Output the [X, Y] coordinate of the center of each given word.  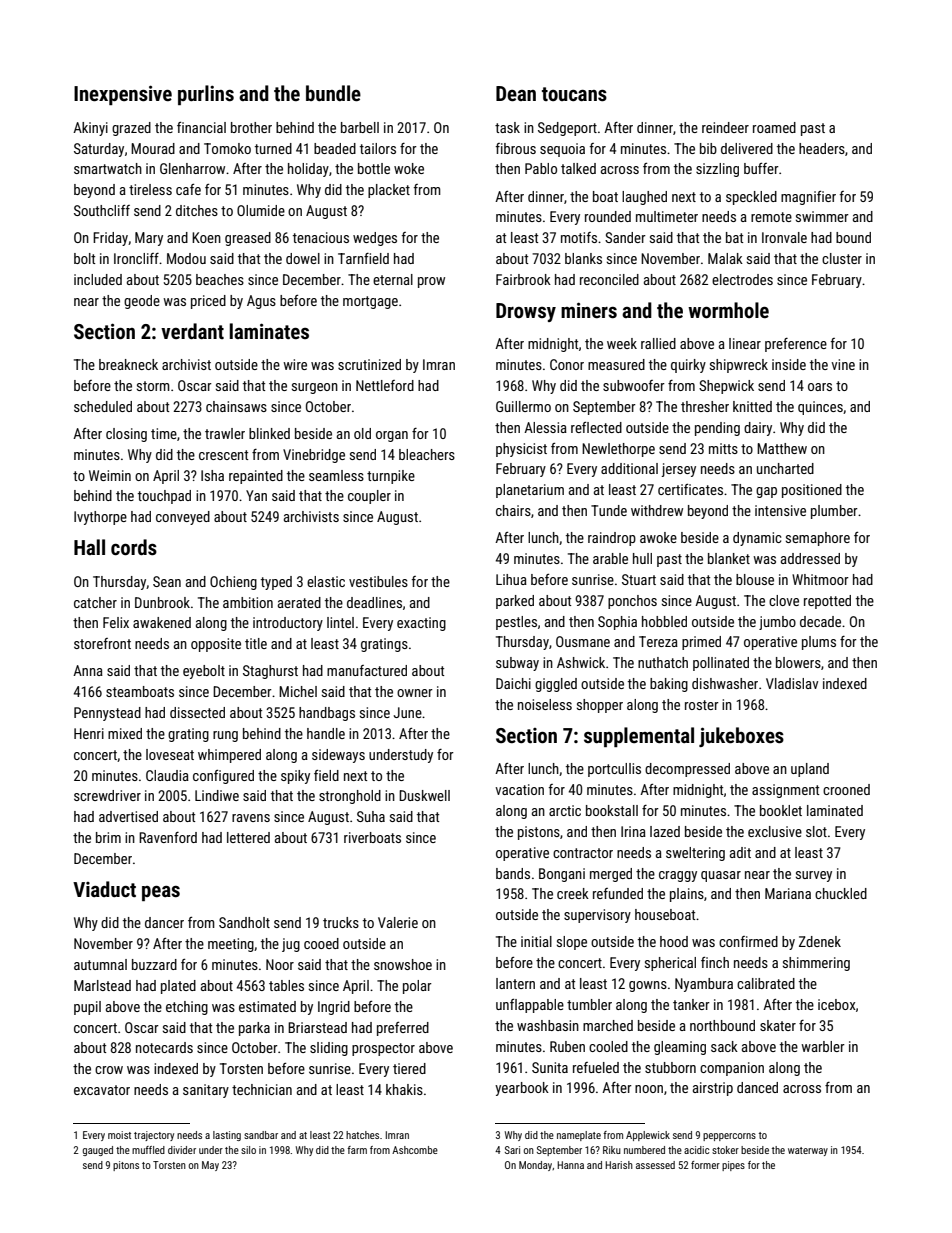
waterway [808, 1151]
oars [820, 387]
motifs [579, 237]
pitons [126, 1166]
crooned [846, 789]
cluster [842, 258]
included [98, 279]
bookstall [612, 810]
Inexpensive [123, 95]
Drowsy [526, 312]
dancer [164, 922]
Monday [535, 1166]
